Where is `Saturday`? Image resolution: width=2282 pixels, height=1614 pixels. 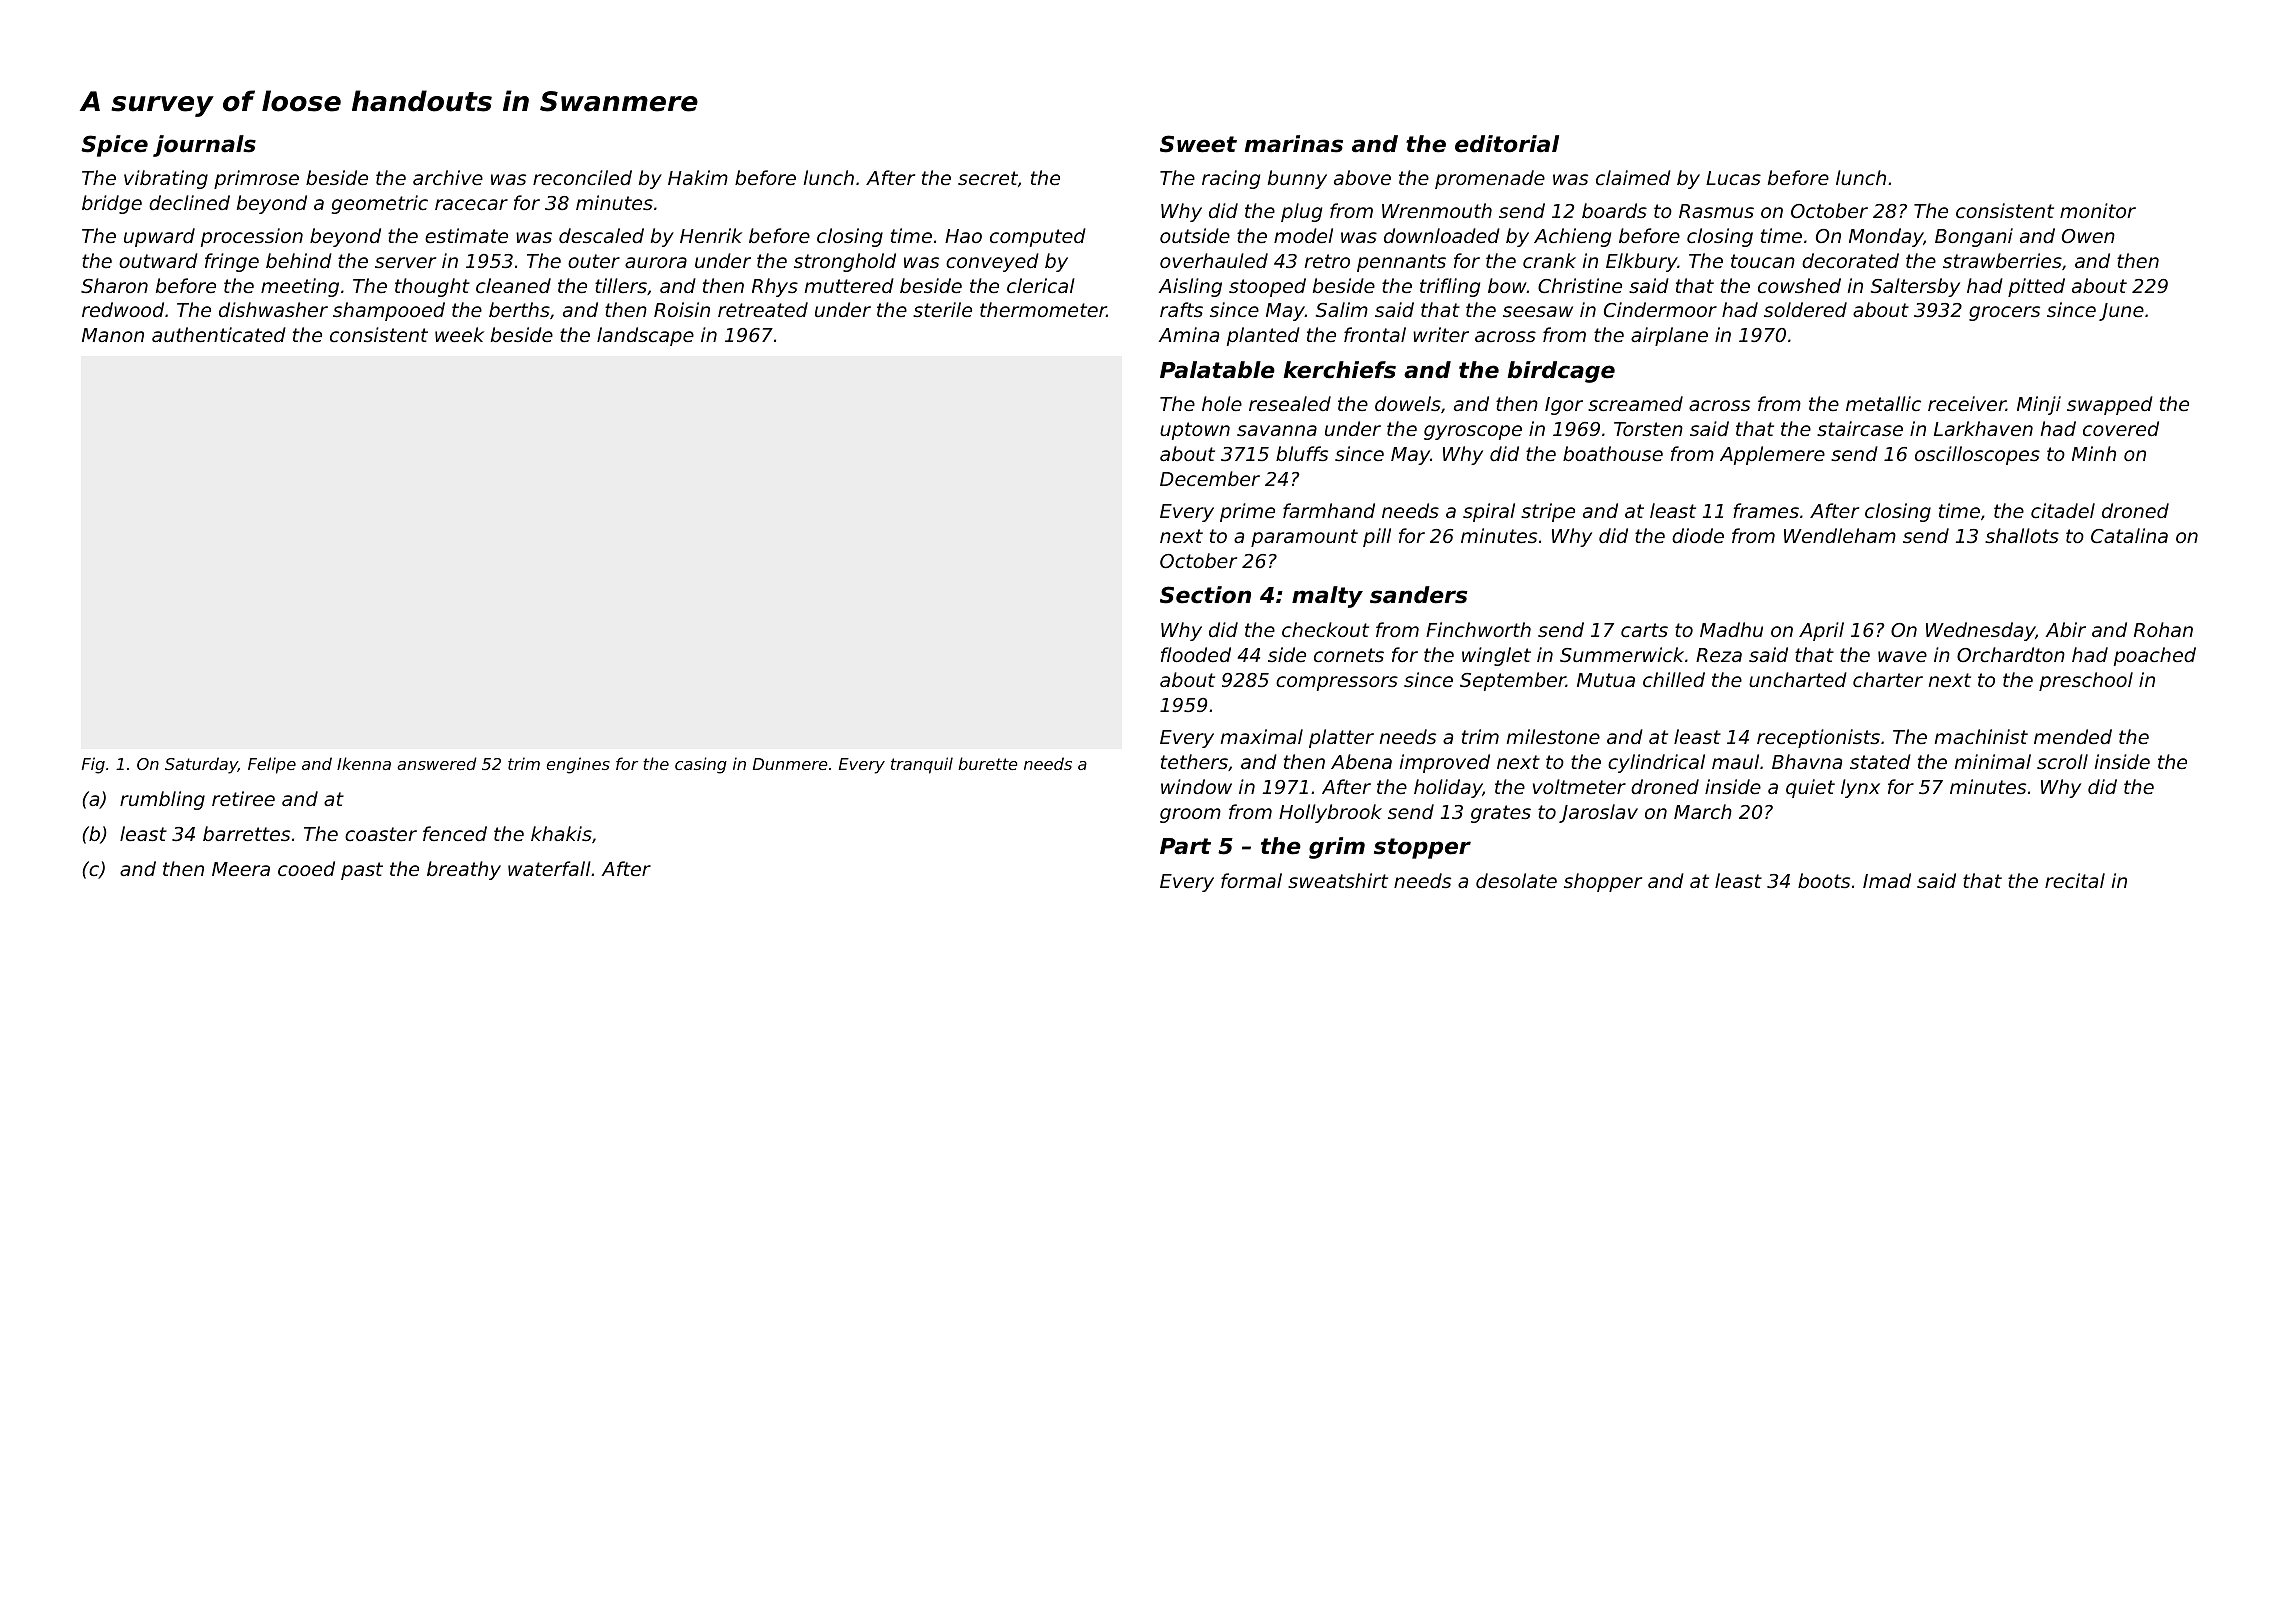 Saturday is located at coordinates (201, 765).
